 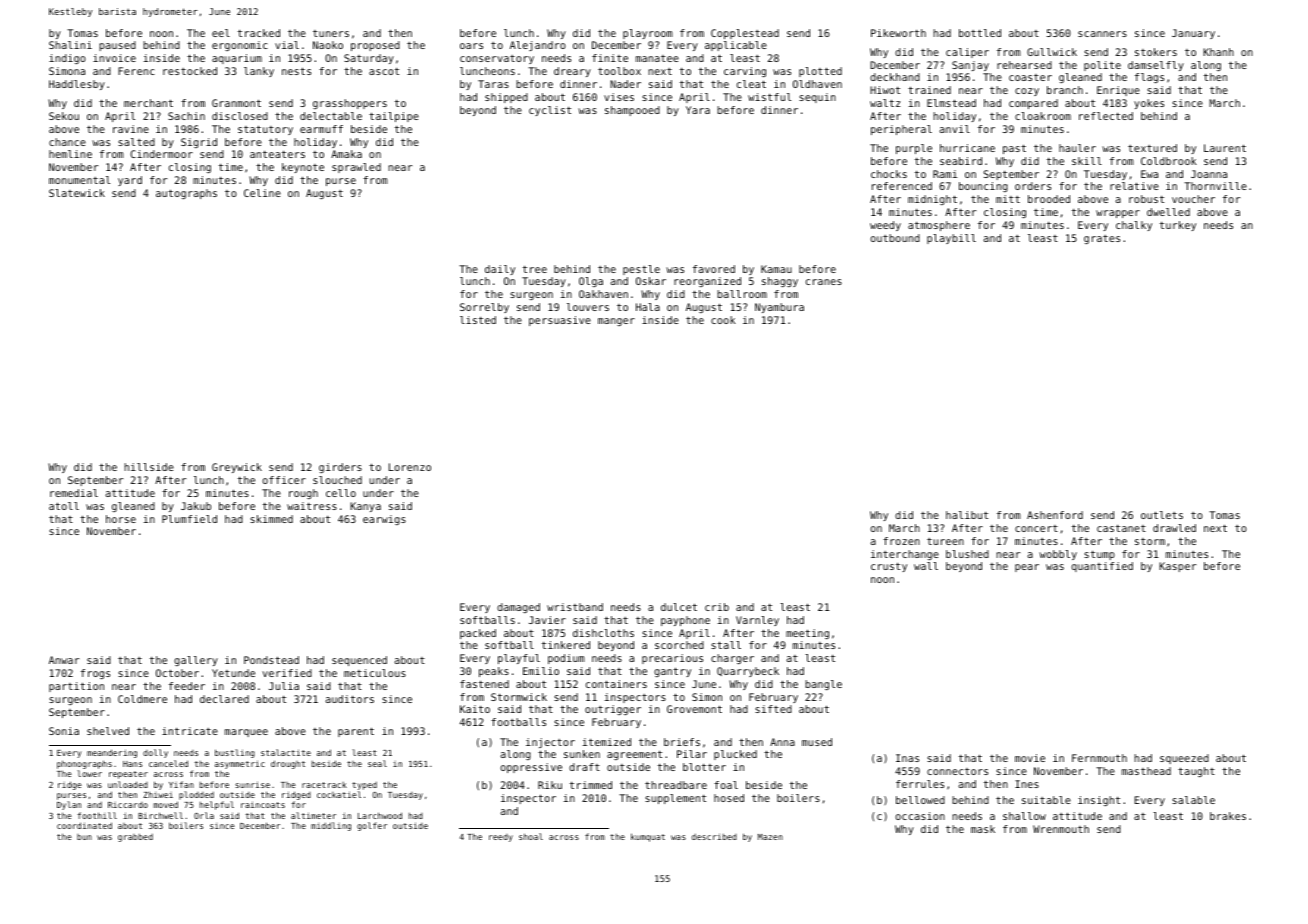 I want to click on supplement, so click(x=675, y=799).
